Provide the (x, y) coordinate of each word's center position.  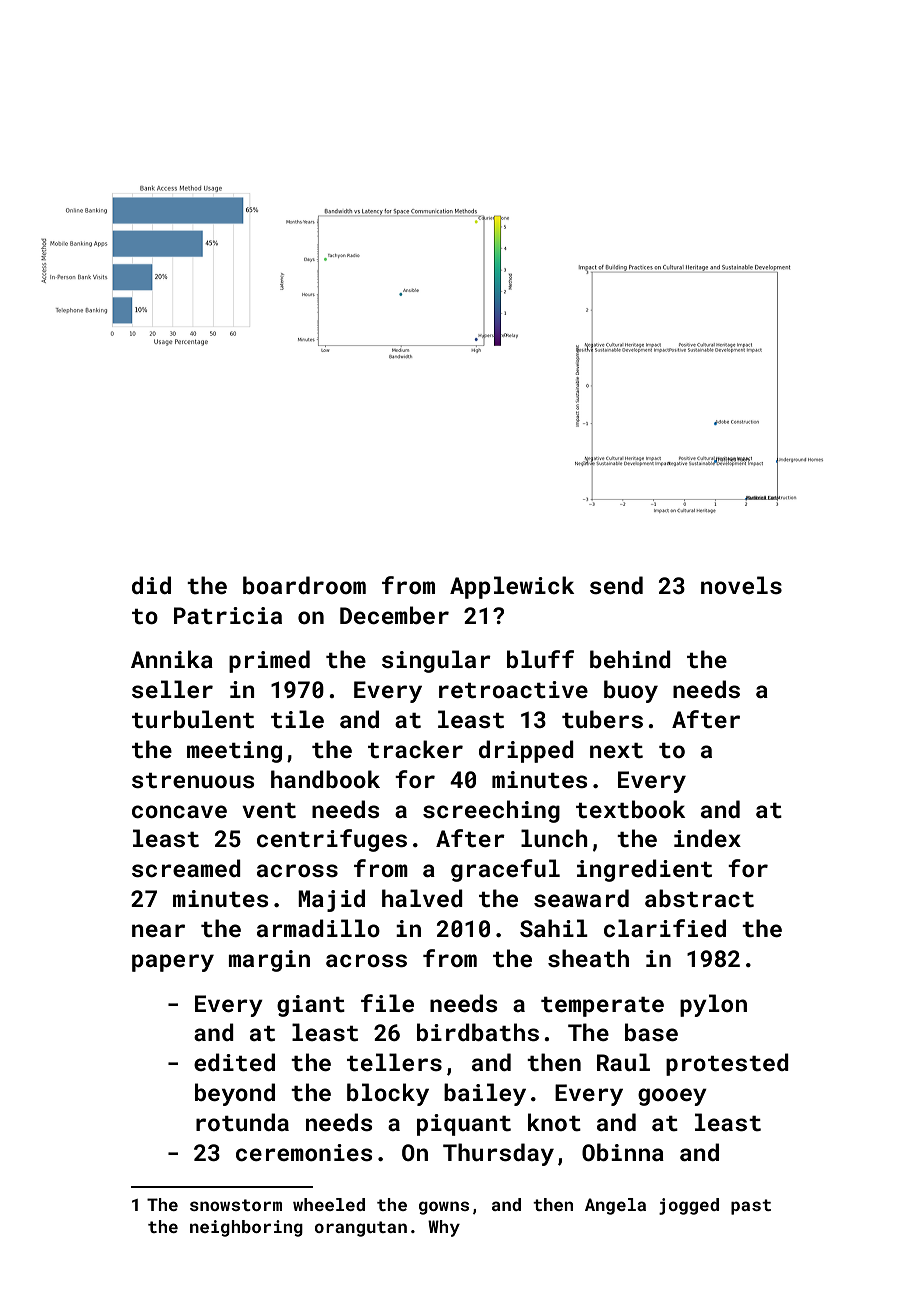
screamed (186, 868)
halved (422, 898)
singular (436, 661)
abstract (699, 898)
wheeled (329, 1204)
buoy (631, 691)
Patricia (228, 615)
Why (444, 1228)
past (751, 1207)
